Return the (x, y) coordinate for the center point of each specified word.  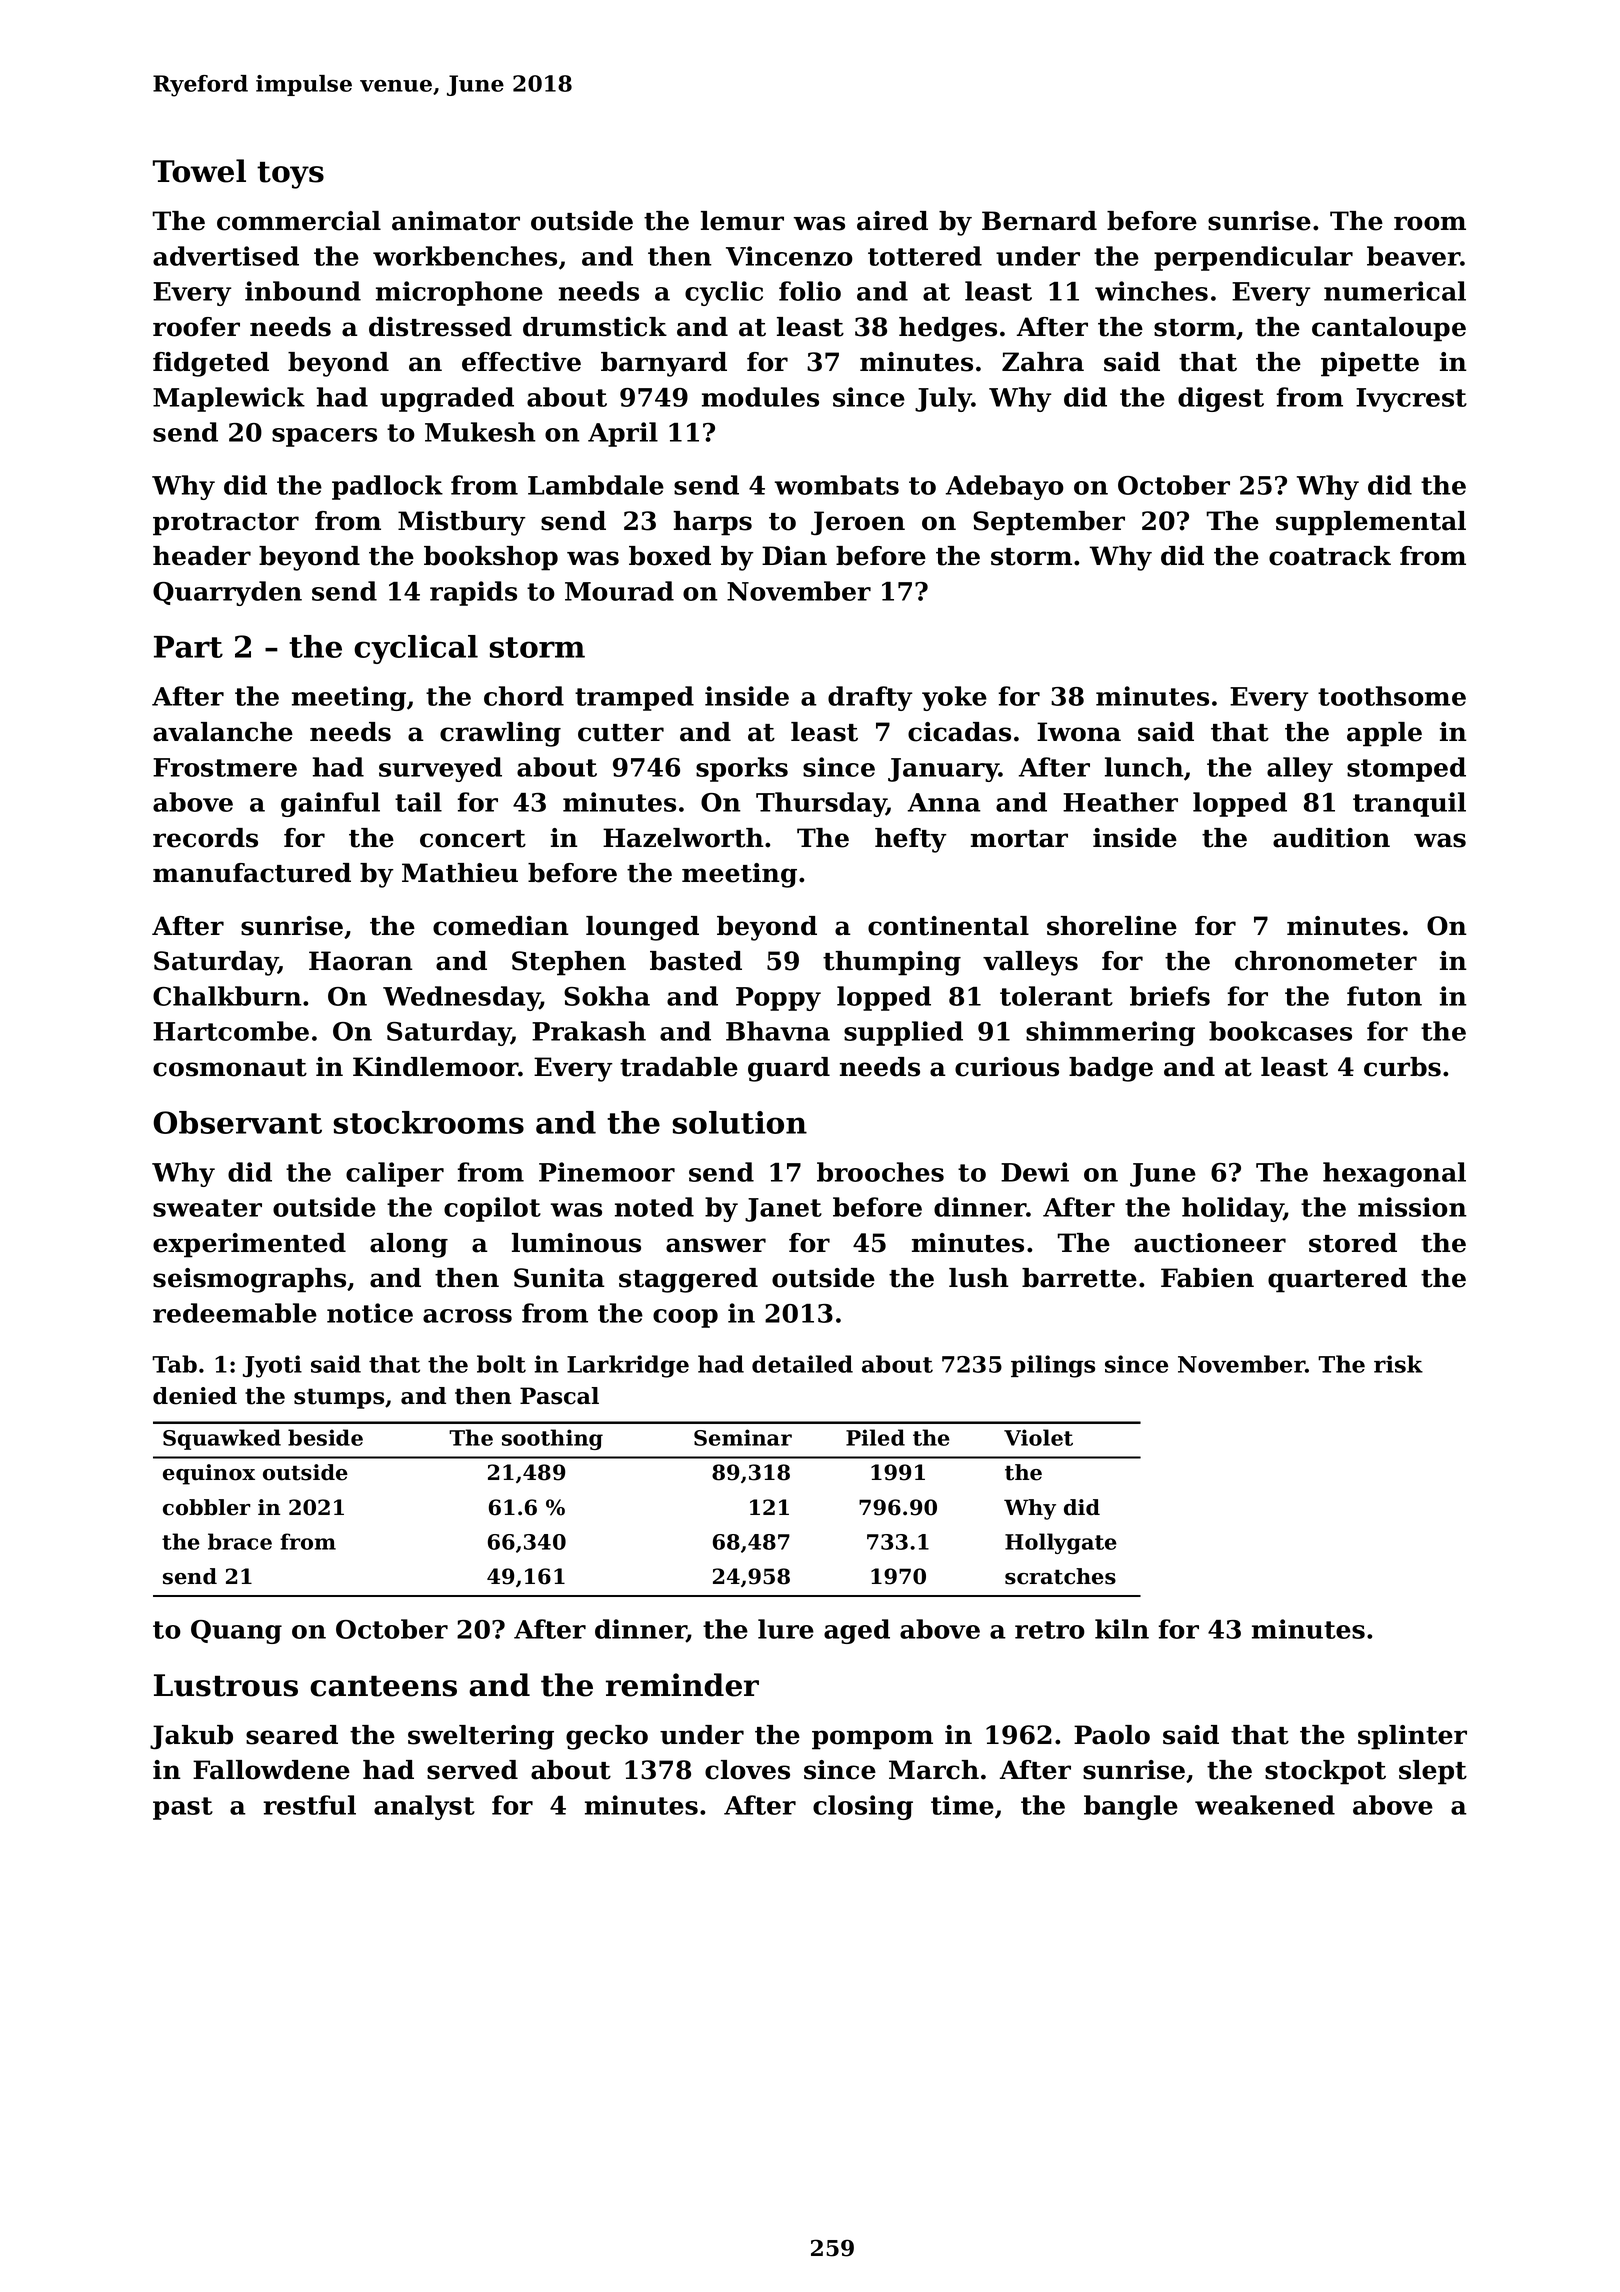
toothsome (1392, 696)
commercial (299, 221)
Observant (237, 1122)
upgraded (447, 399)
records (205, 838)
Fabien (1207, 1278)
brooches (880, 1172)
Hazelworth (683, 838)
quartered (1337, 1280)
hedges (948, 329)
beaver (1414, 256)
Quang (236, 1632)
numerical (1395, 291)
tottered (925, 256)
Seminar (743, 1437)
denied (195, 1396)
